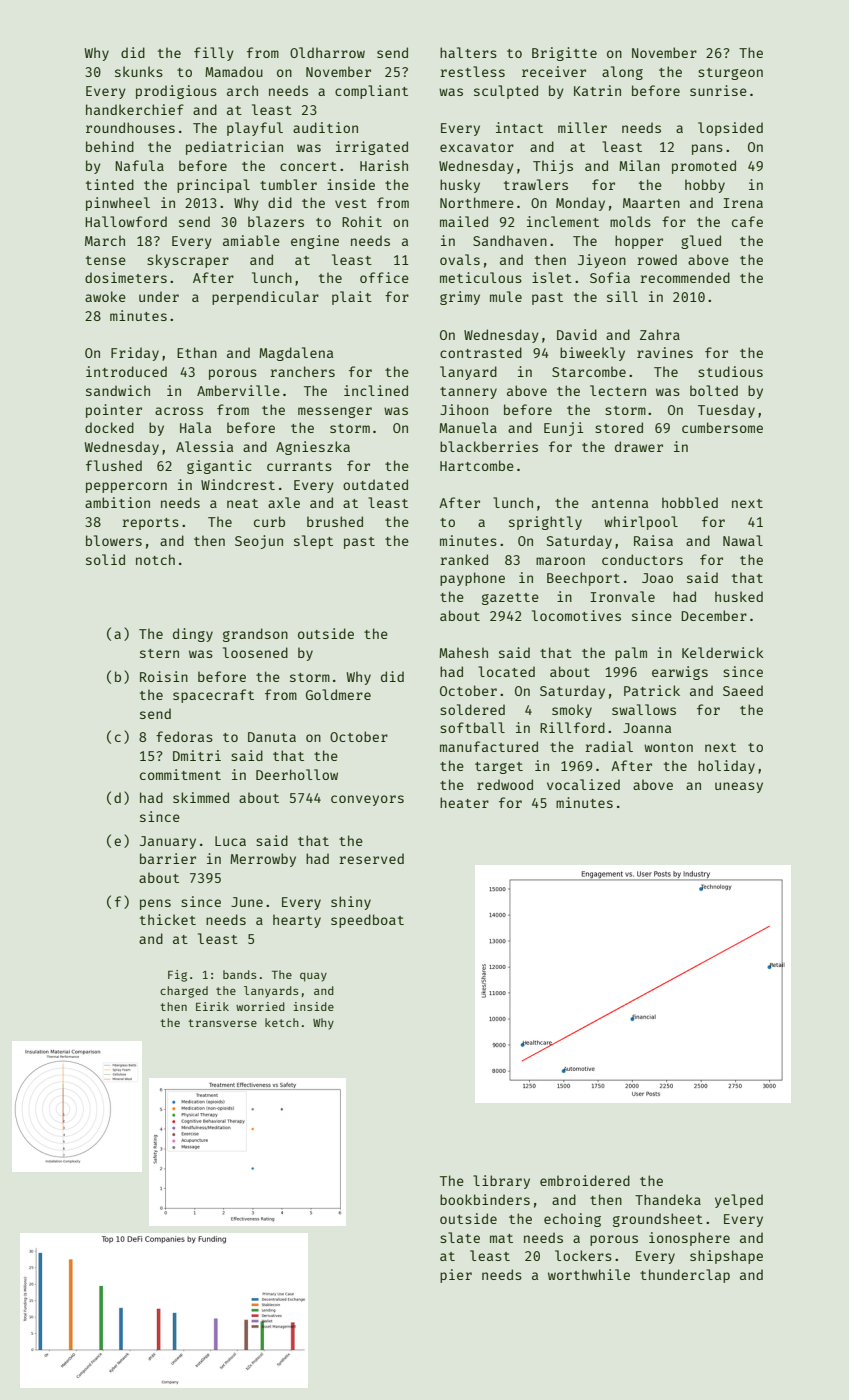  Describe the element at coordinates (564, 54) in the document. I see `Brigitte` at that location.
